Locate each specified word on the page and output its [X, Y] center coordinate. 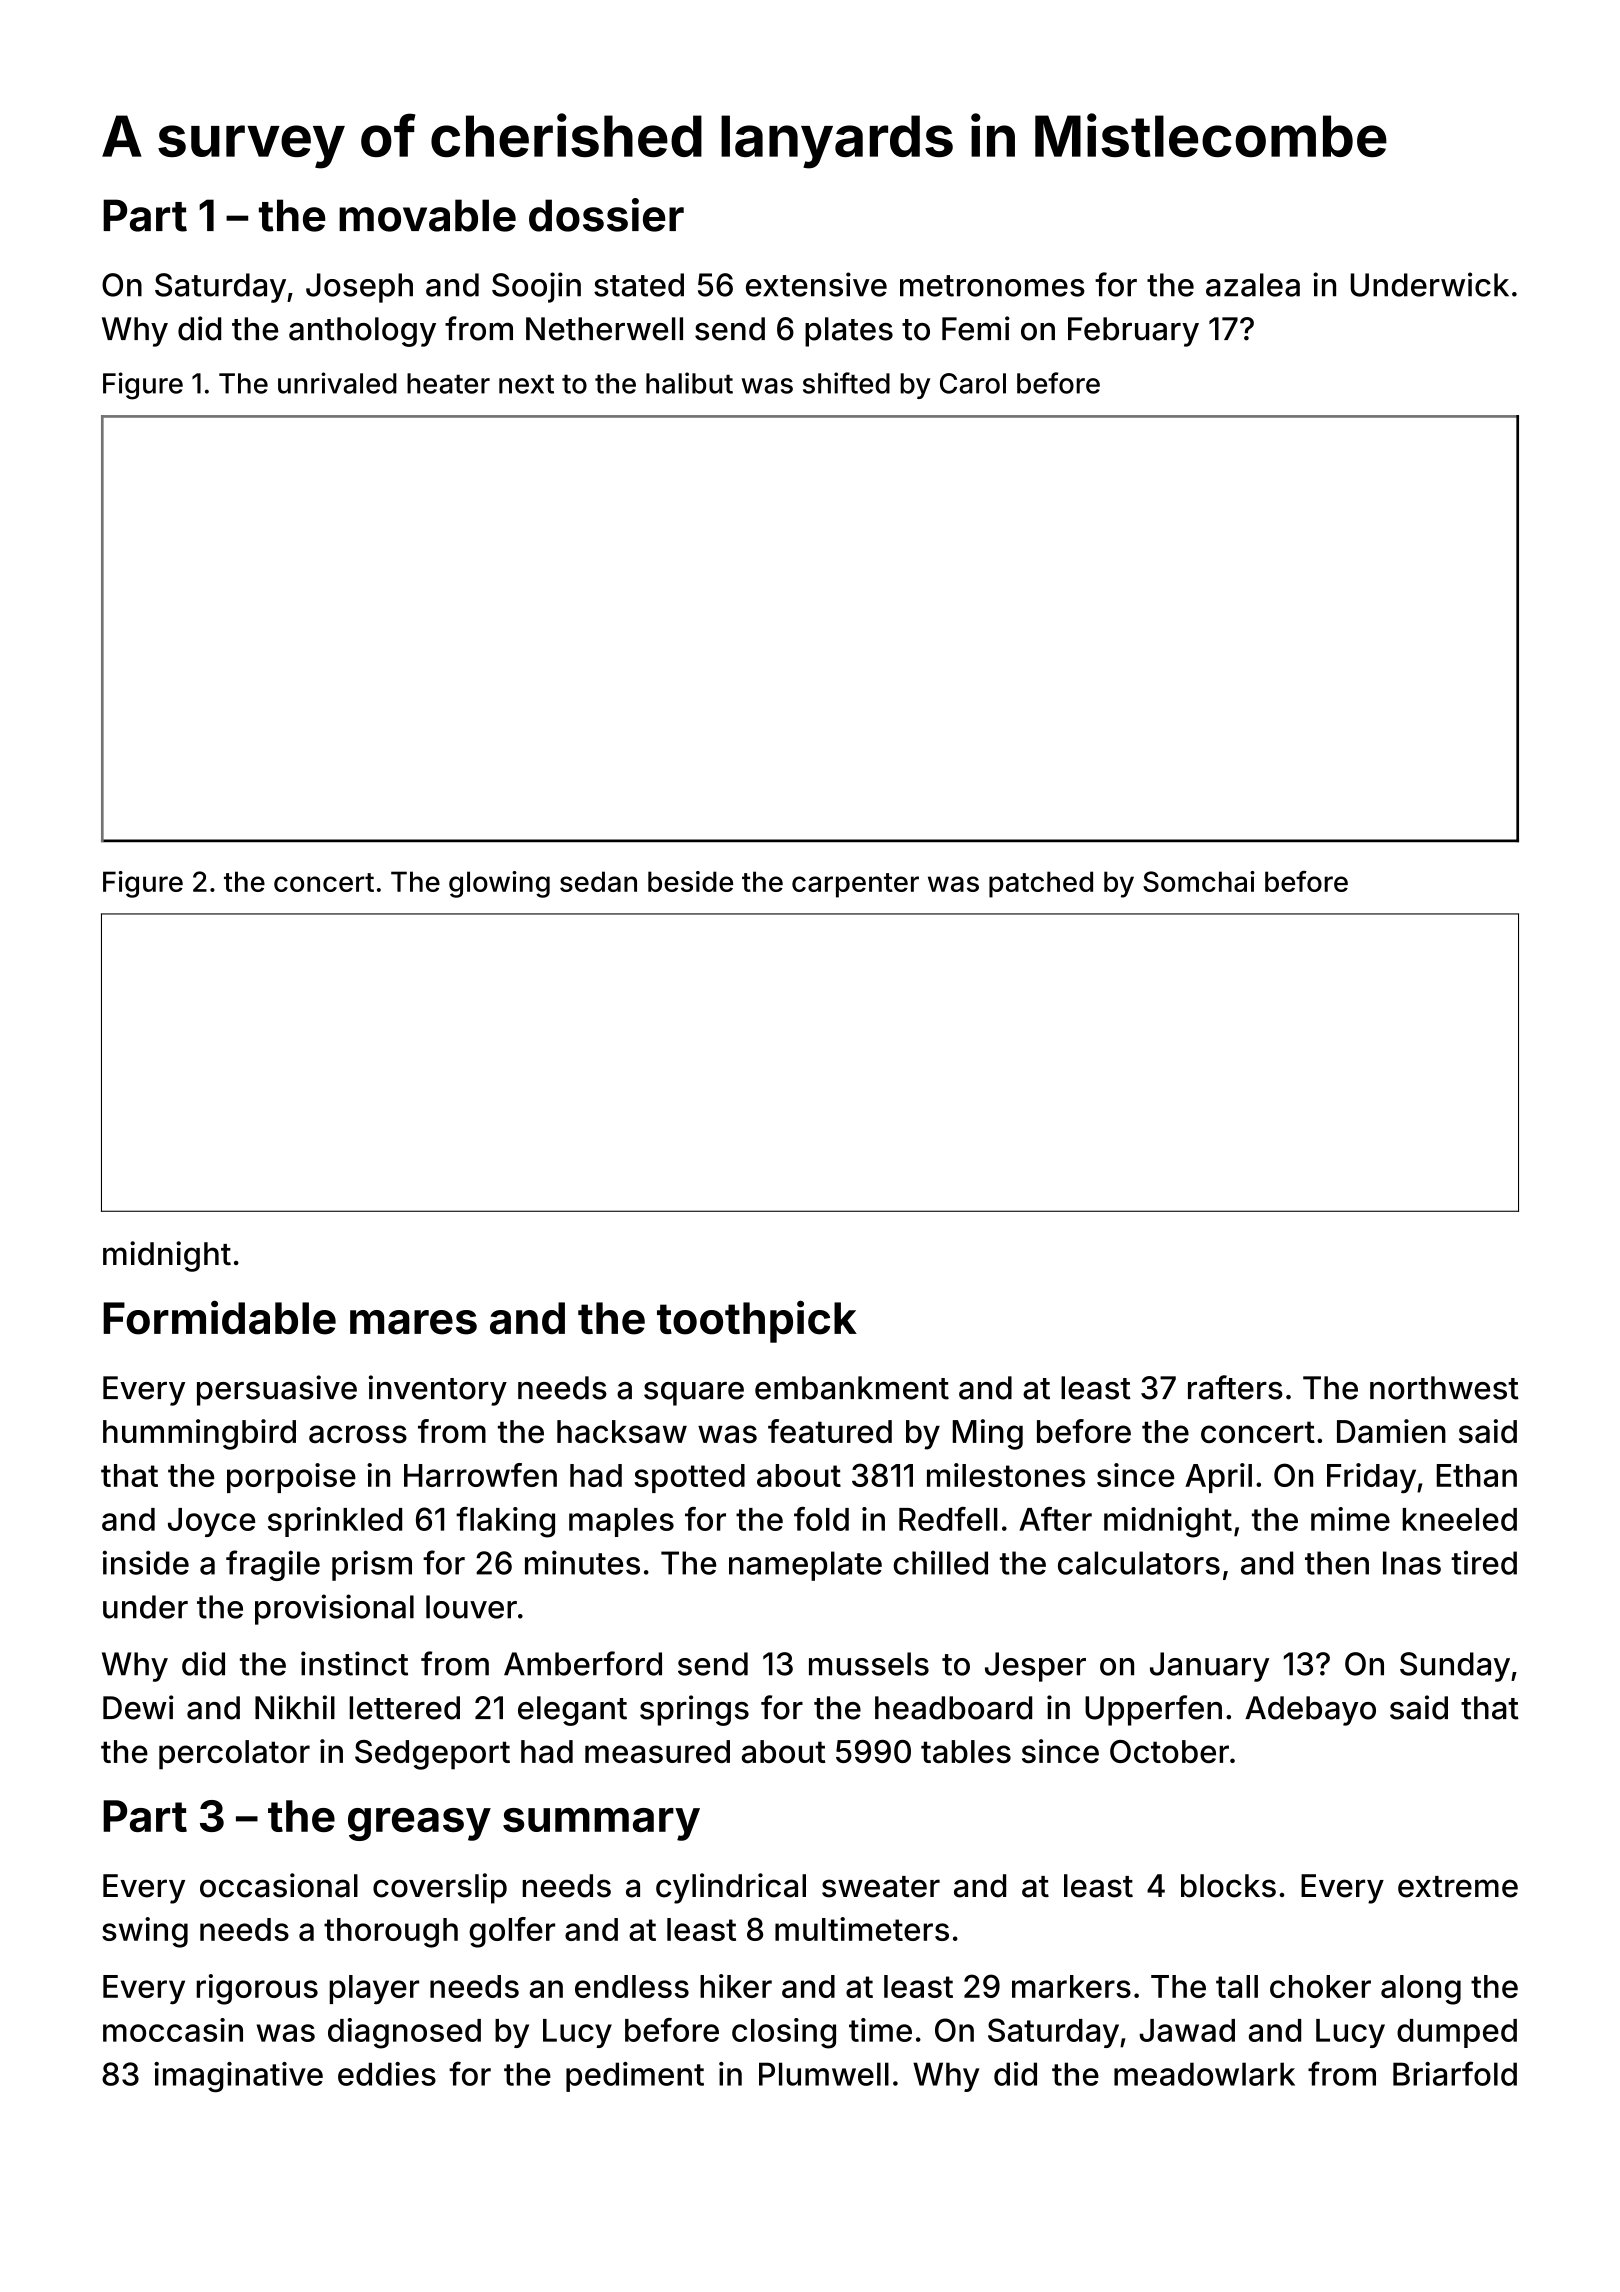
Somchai [1199, 881]
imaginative [238, 2077]
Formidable [219, 1317]
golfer [512, 1932]
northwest [1444, 1388]
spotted [689, 1478]
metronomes [992, 286]
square [694, 1394]
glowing [499, 884]
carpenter [855, 885]
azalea [1253, 285]
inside [146, 1562]
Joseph [359, 288]
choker [1320, 1986]
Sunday [1455, 1667]
